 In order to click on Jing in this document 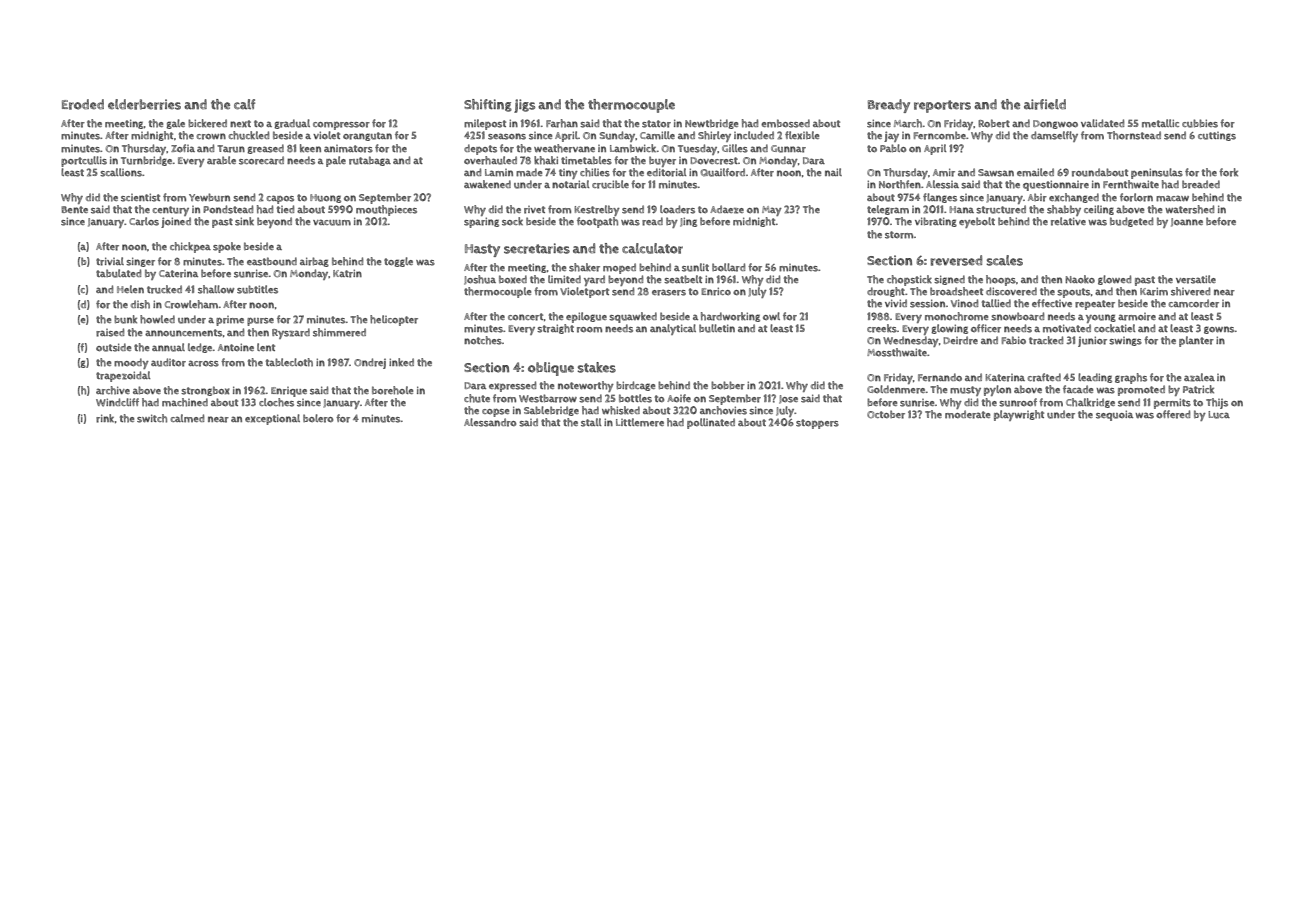, I will do `click(688, 222)`.
